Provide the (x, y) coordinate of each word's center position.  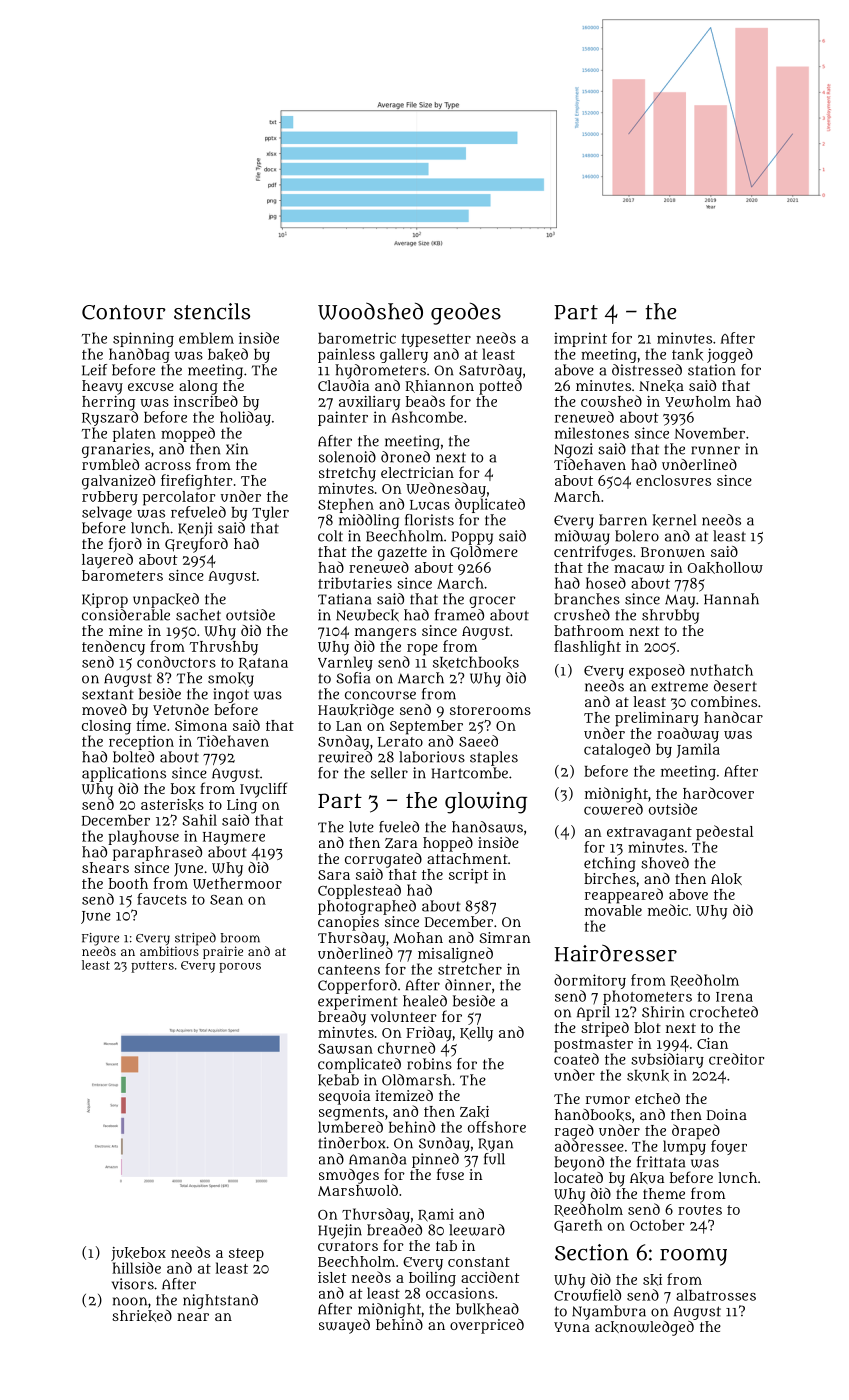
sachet (198, 615)
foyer (729, 1147)
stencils (212, 311)
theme (664, 1193)
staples (494, 758)
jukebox (138, 1254)
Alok (726, 879)
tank (687, 355)
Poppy (472, 538)
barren (623, 520)
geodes (466, 314)
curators (348, 1246)
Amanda (377, 1159)
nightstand (220, 1301)
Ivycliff (263, 790)
